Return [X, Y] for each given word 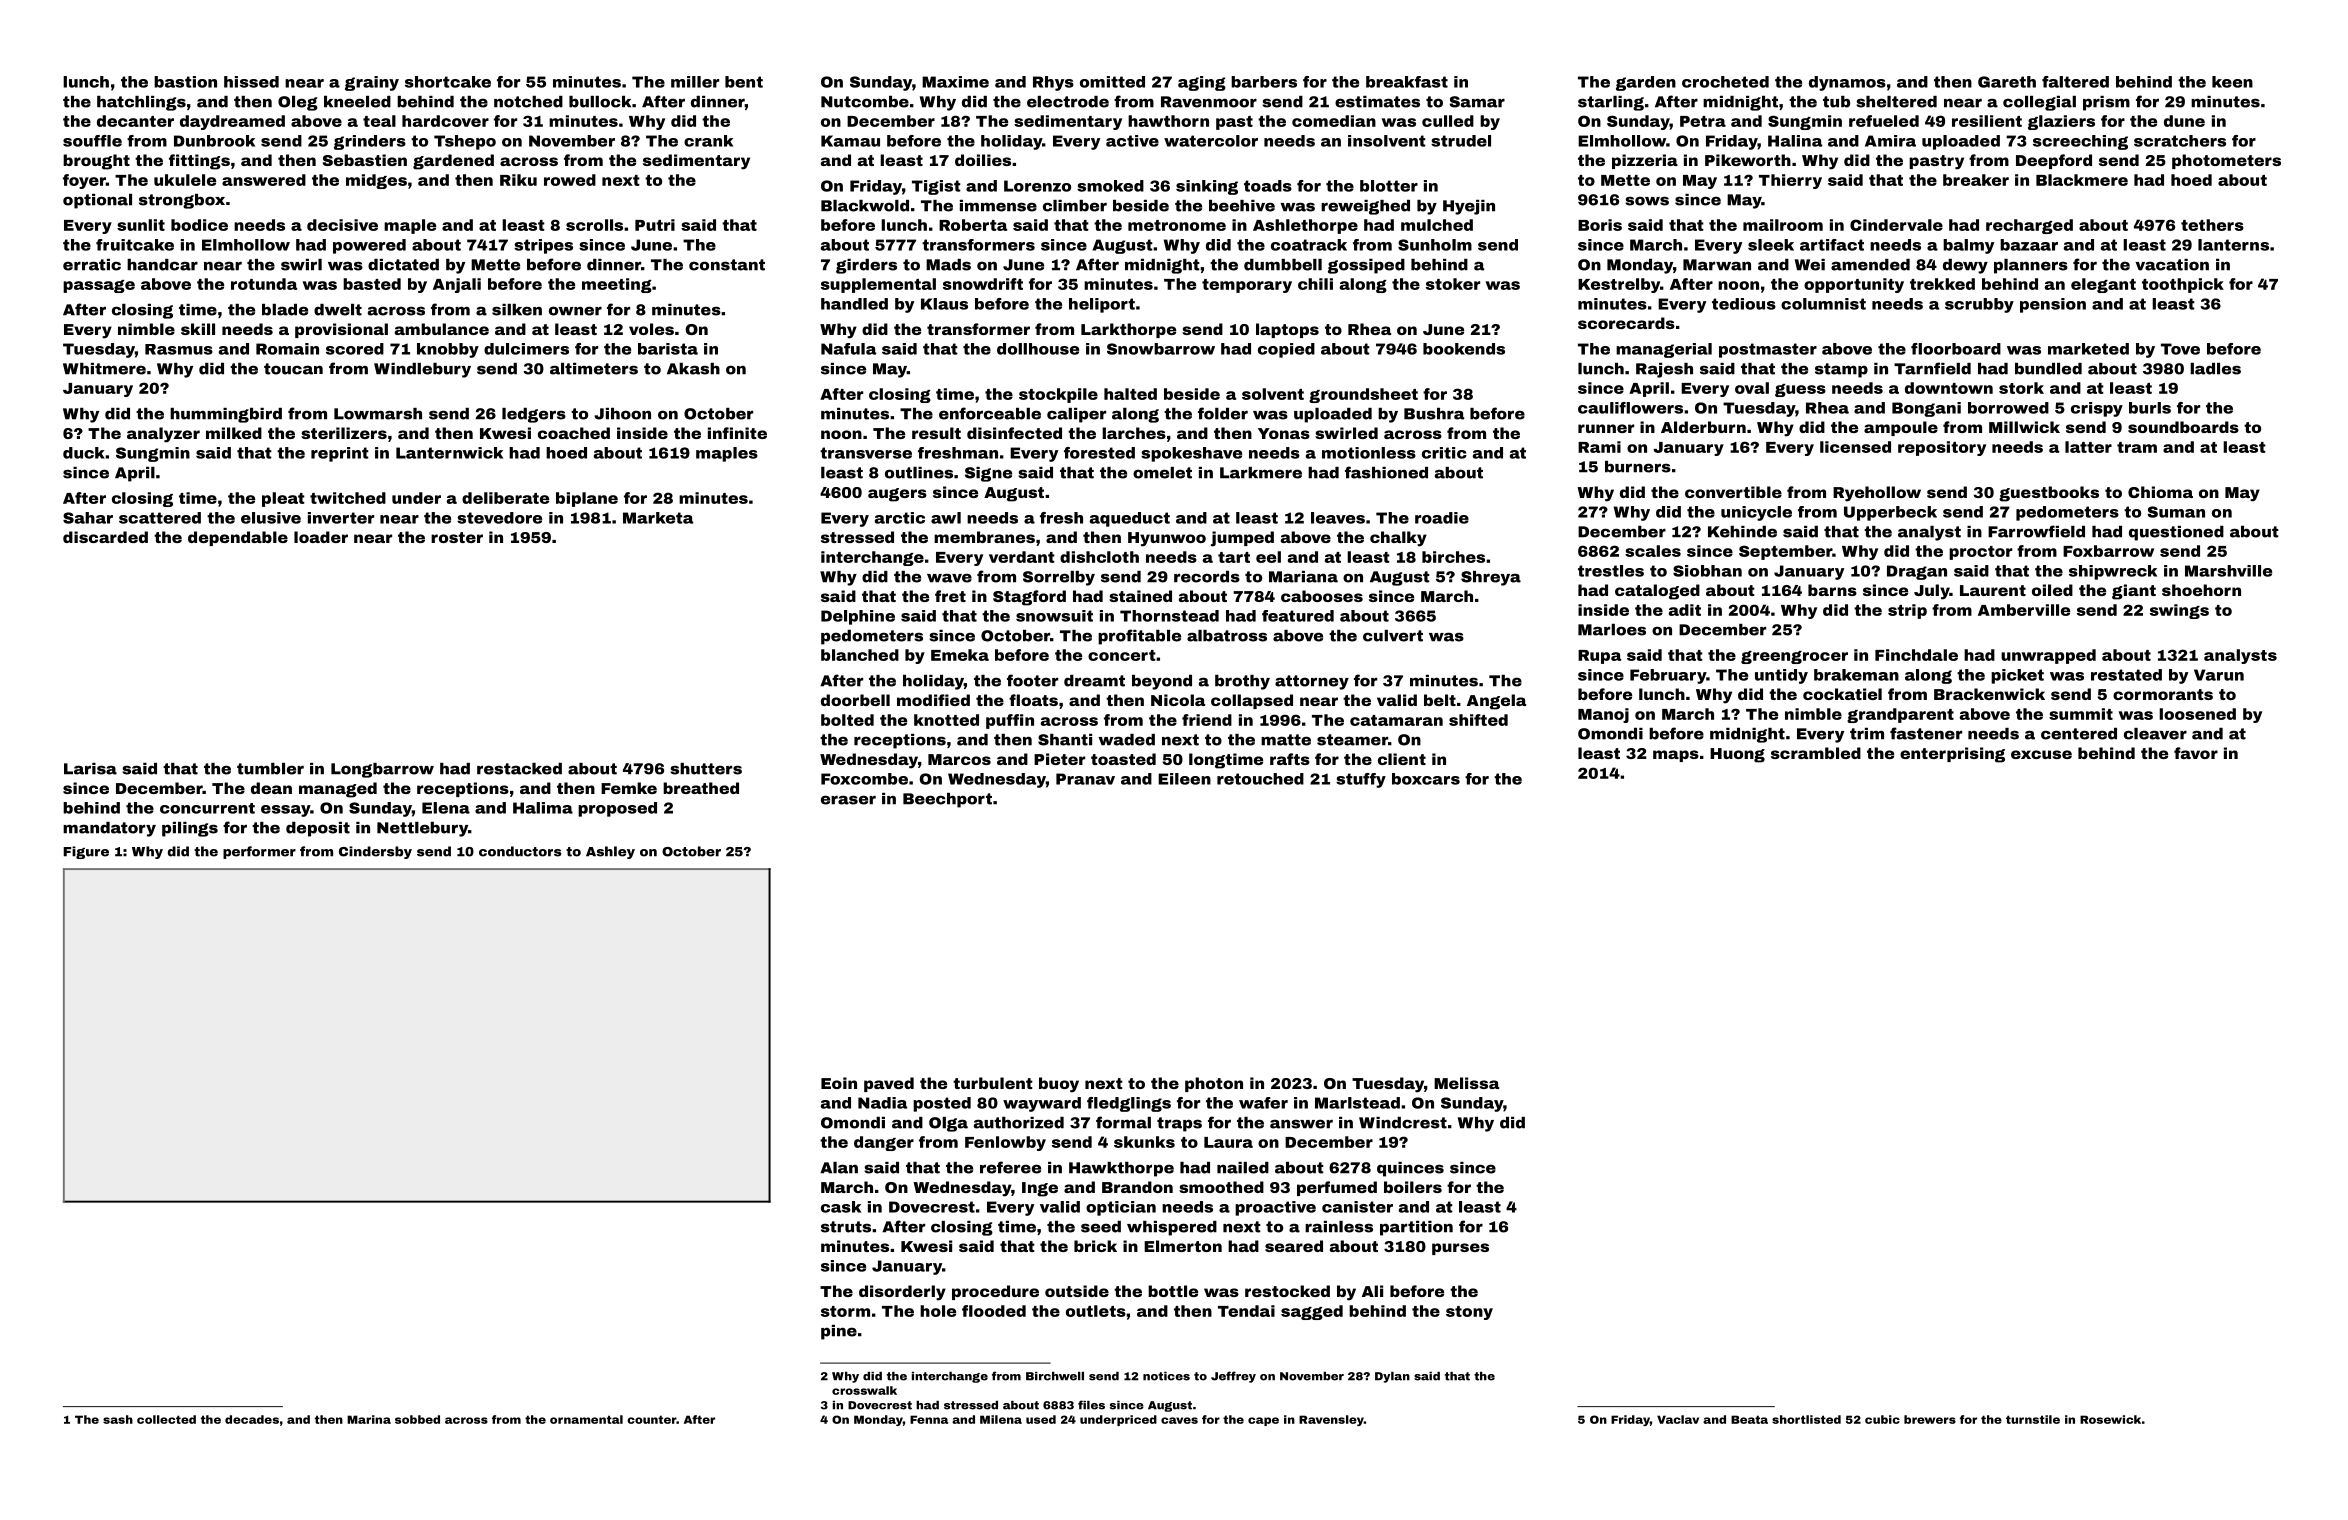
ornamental [586, 1419]
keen [2232, 82]
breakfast [1407, 82]
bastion [185, 82]
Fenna [929, 1419]
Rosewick [2110, 1419]
